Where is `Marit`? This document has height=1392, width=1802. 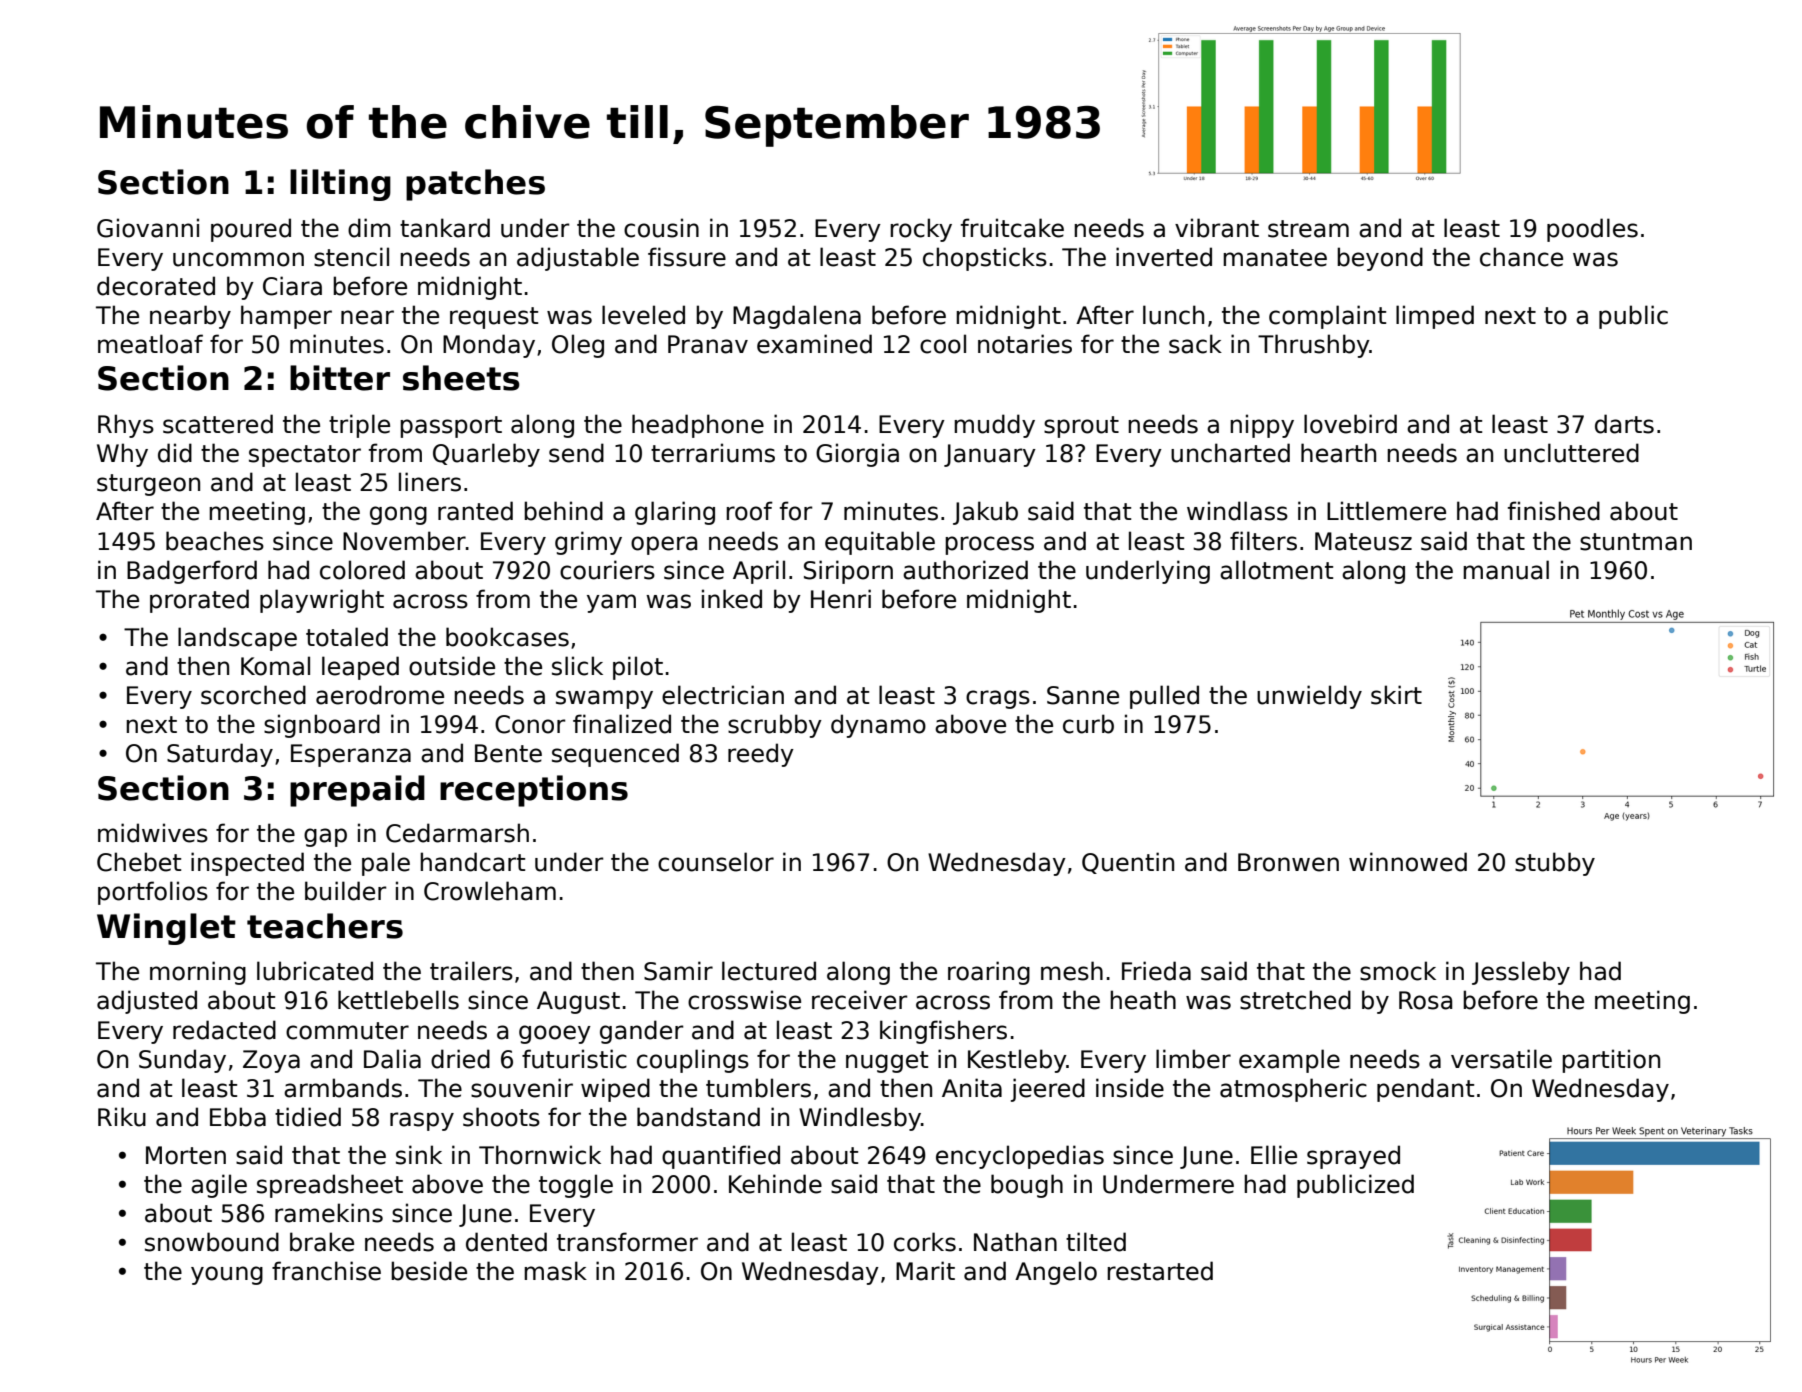 Marit is located at coordinates (925, 1271).
